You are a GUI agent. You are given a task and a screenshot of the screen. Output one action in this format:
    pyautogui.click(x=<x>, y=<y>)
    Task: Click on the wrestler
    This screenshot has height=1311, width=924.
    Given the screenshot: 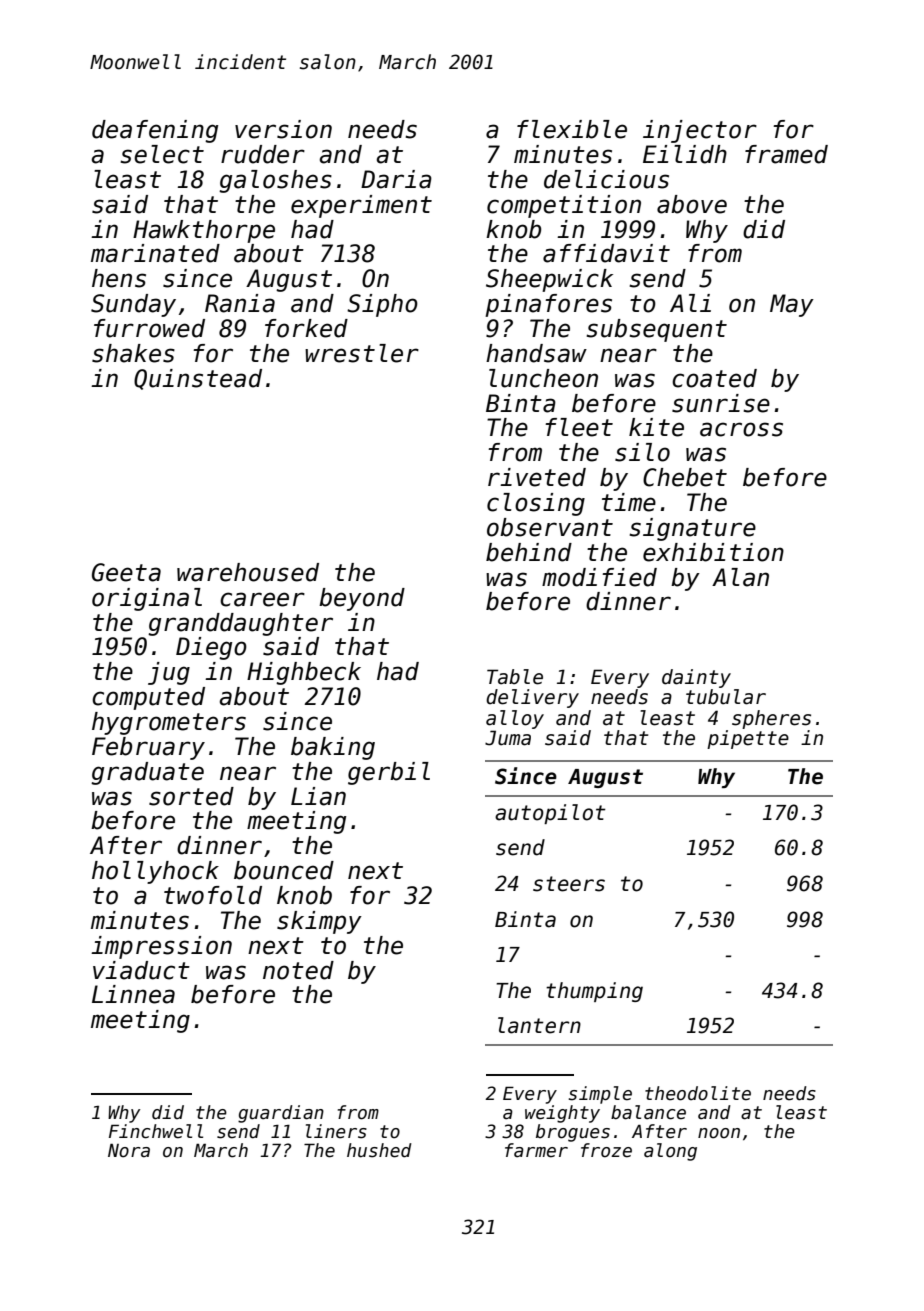 What is the action you would take?
    pyautogui.click(x=362, y=353)
